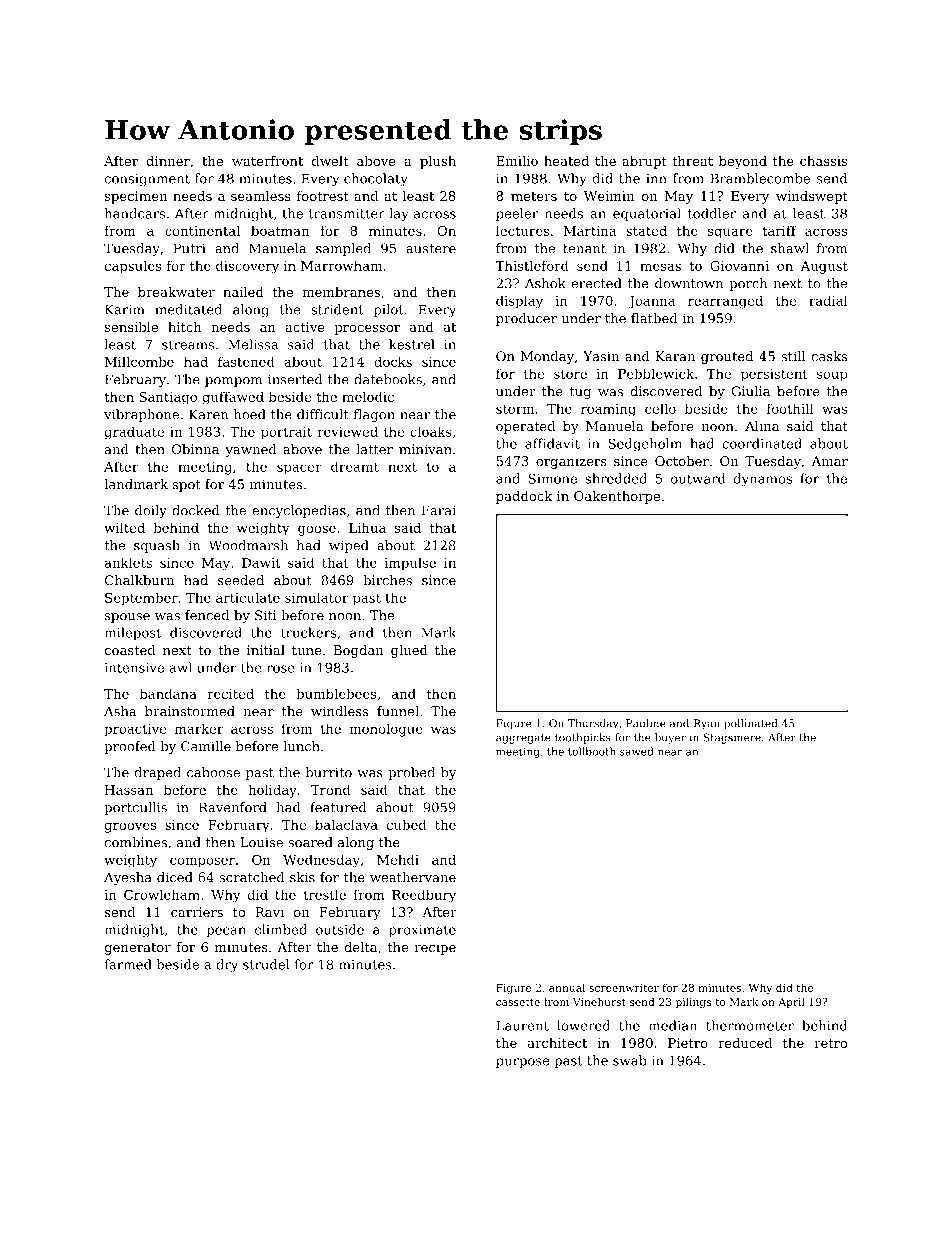 The width and height of the image is (952, 1233). What do you see at coordinates (518, 1002) in the image?
I see `cassette` at bounding box center [518, 1002].
